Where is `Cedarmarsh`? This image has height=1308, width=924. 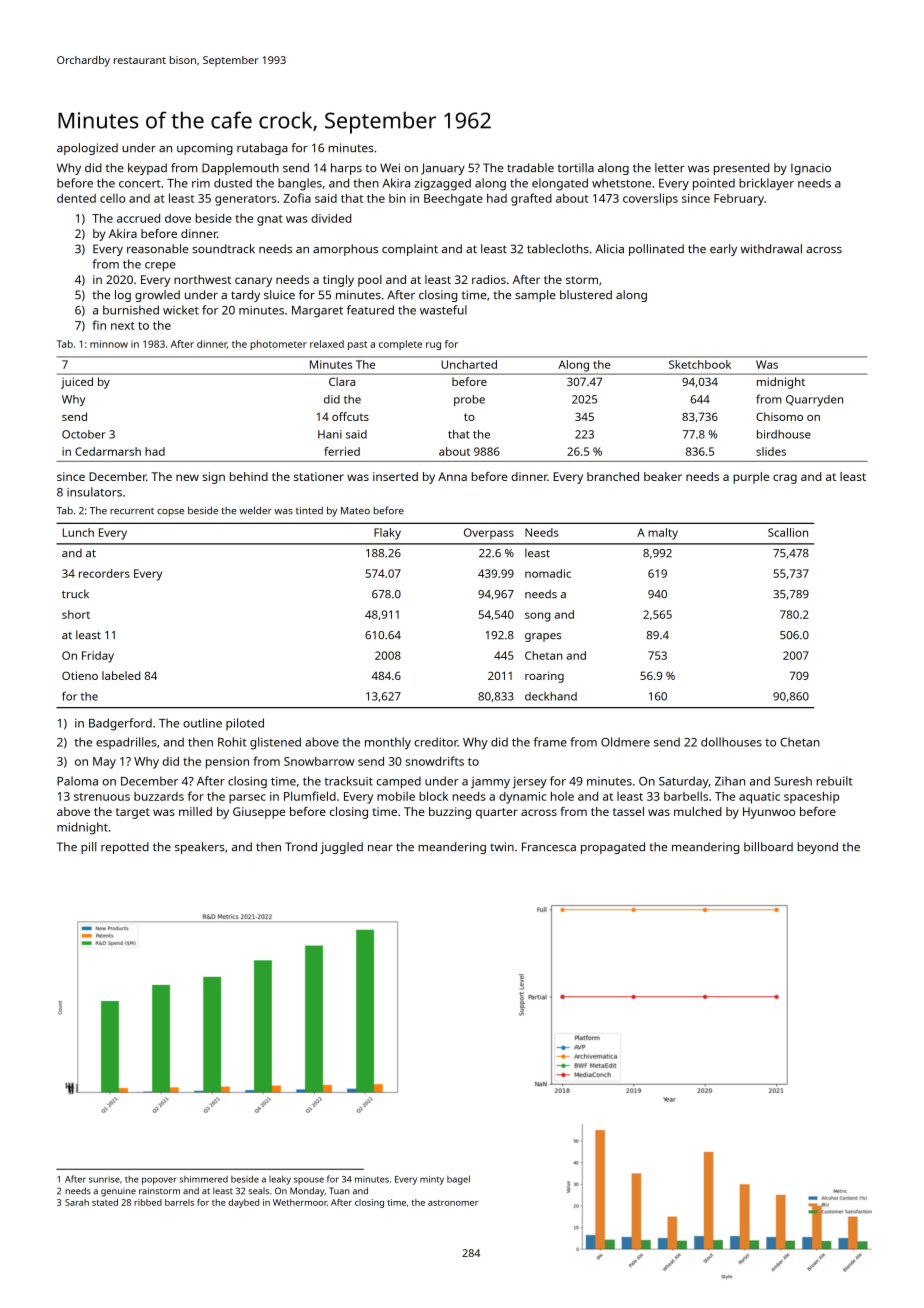 Cedarmarsh is located at coordinates (108, 451).
